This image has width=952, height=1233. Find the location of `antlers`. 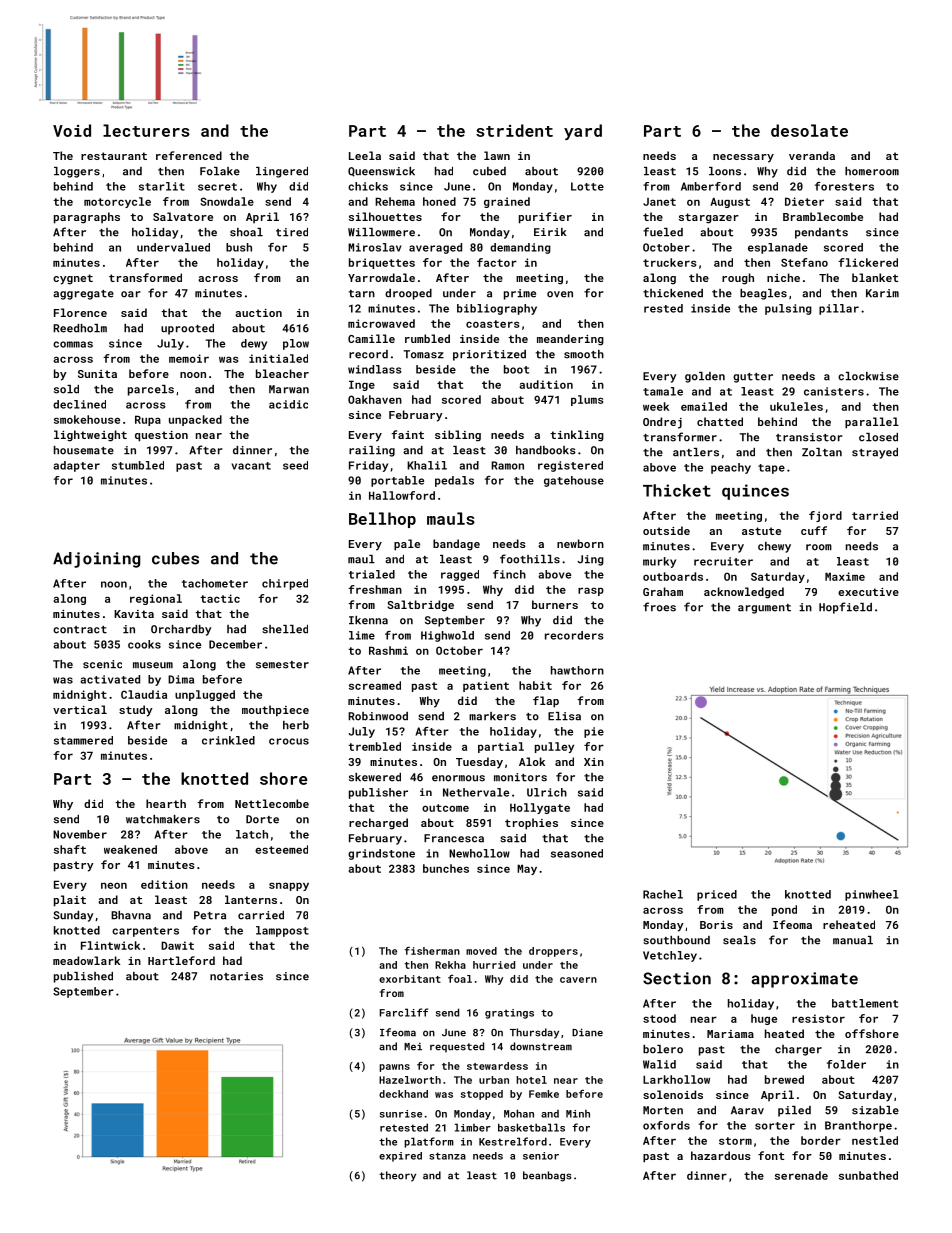

antlers is located at coordinates (696, 452).
